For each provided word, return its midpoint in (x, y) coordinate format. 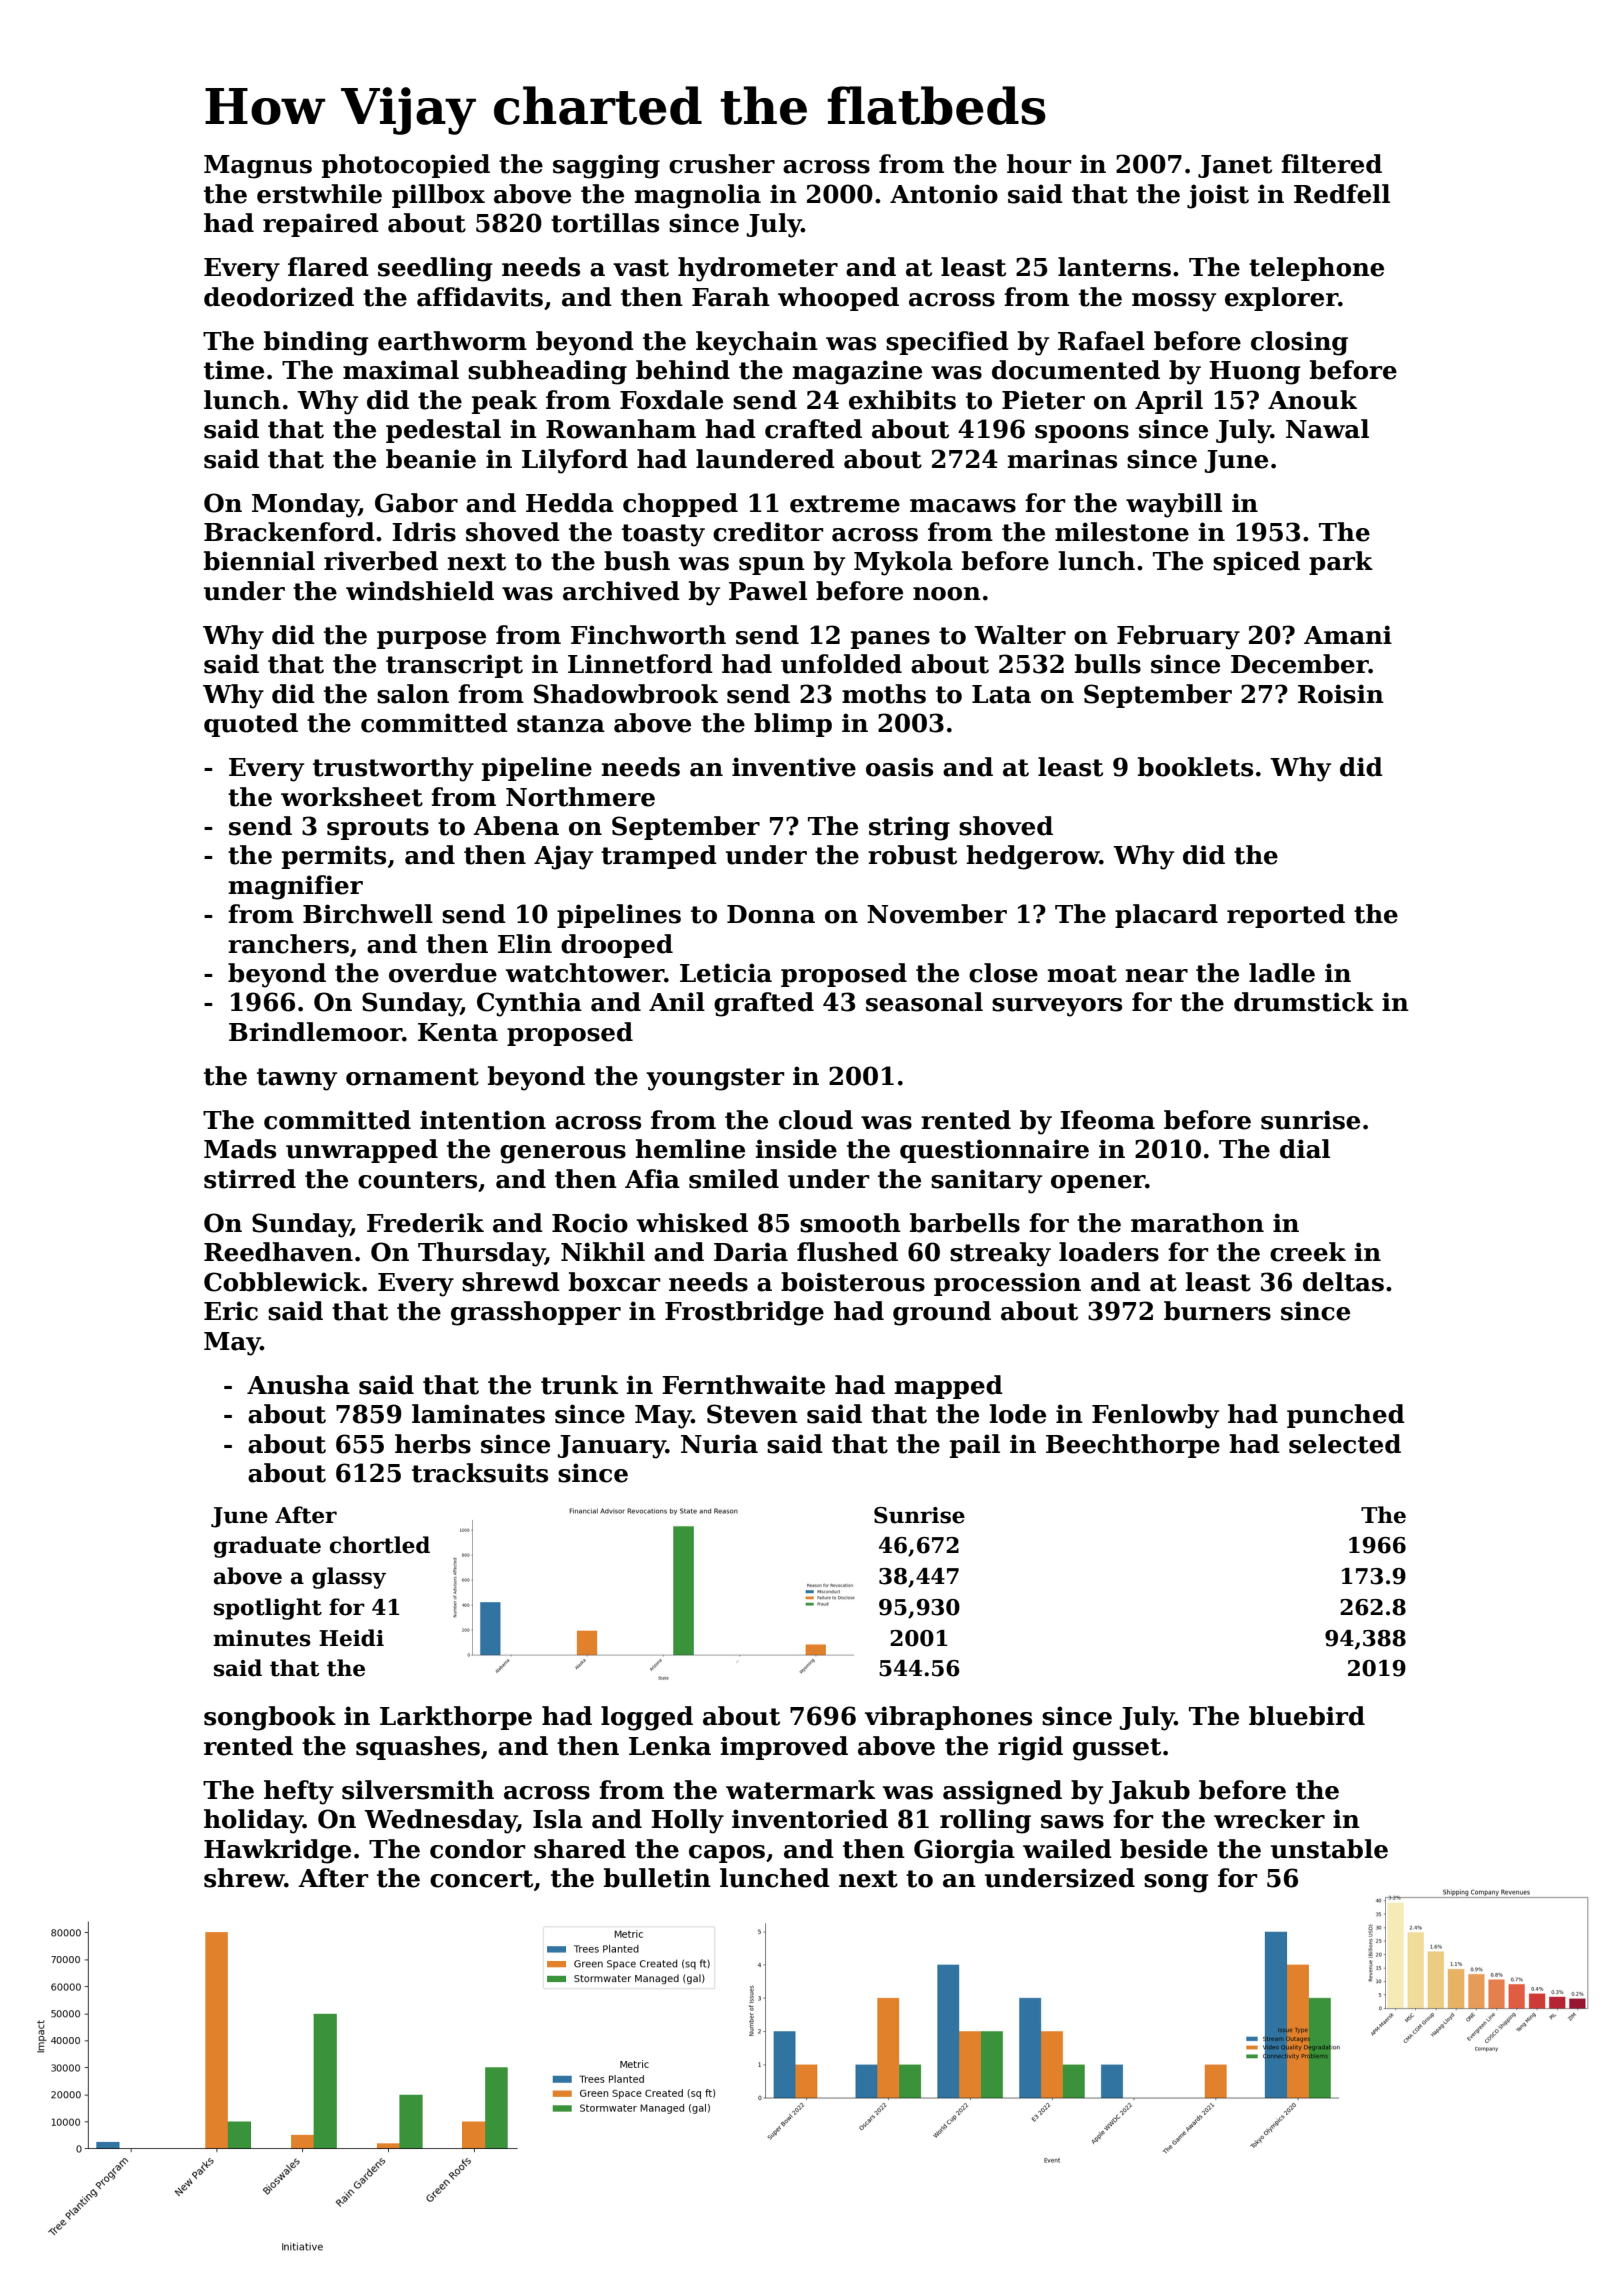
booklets (1195, 767)
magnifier (295, 887)
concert (481, 1879)
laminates (478, 1414)
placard (1166, 916)
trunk (579, 1385)
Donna (771, 914)
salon (413, 694)
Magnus (258, 167)
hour (1039, 164)
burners (1217, 1311)
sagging (606, 166)
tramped (659, 857)
